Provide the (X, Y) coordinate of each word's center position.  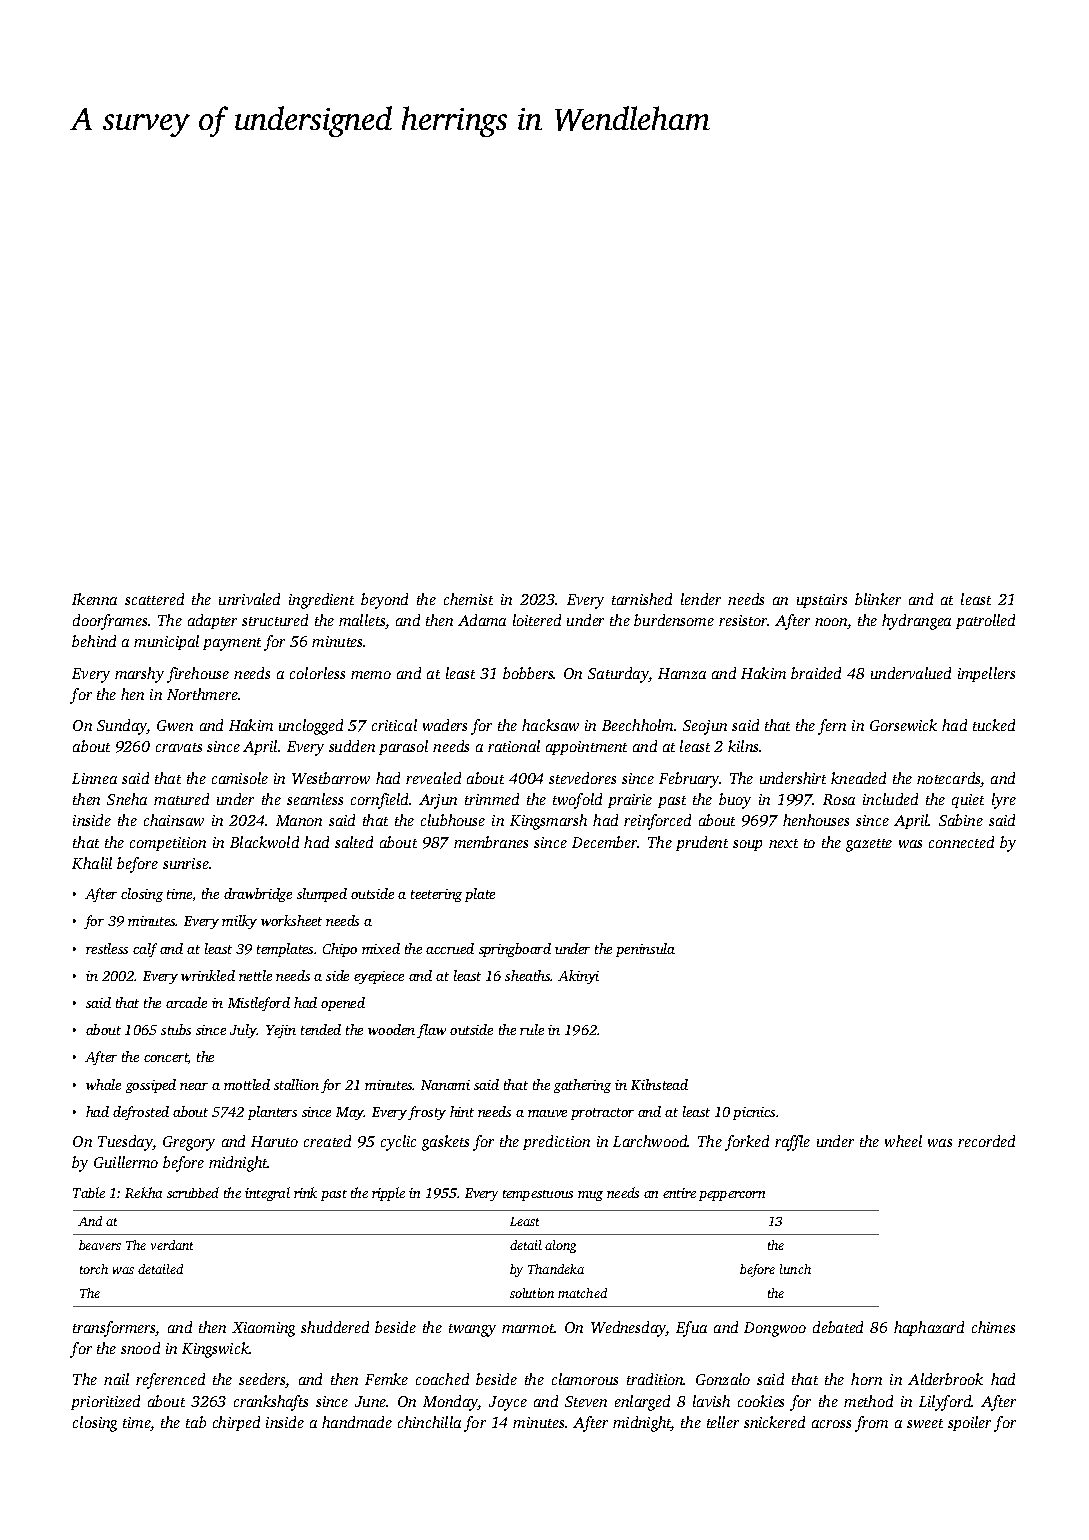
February (689, 780)
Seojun (705, 727)
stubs (176, 1029)
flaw (431, 1031)
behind (94, 641)
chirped (236, 1423)
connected (961, 842)
